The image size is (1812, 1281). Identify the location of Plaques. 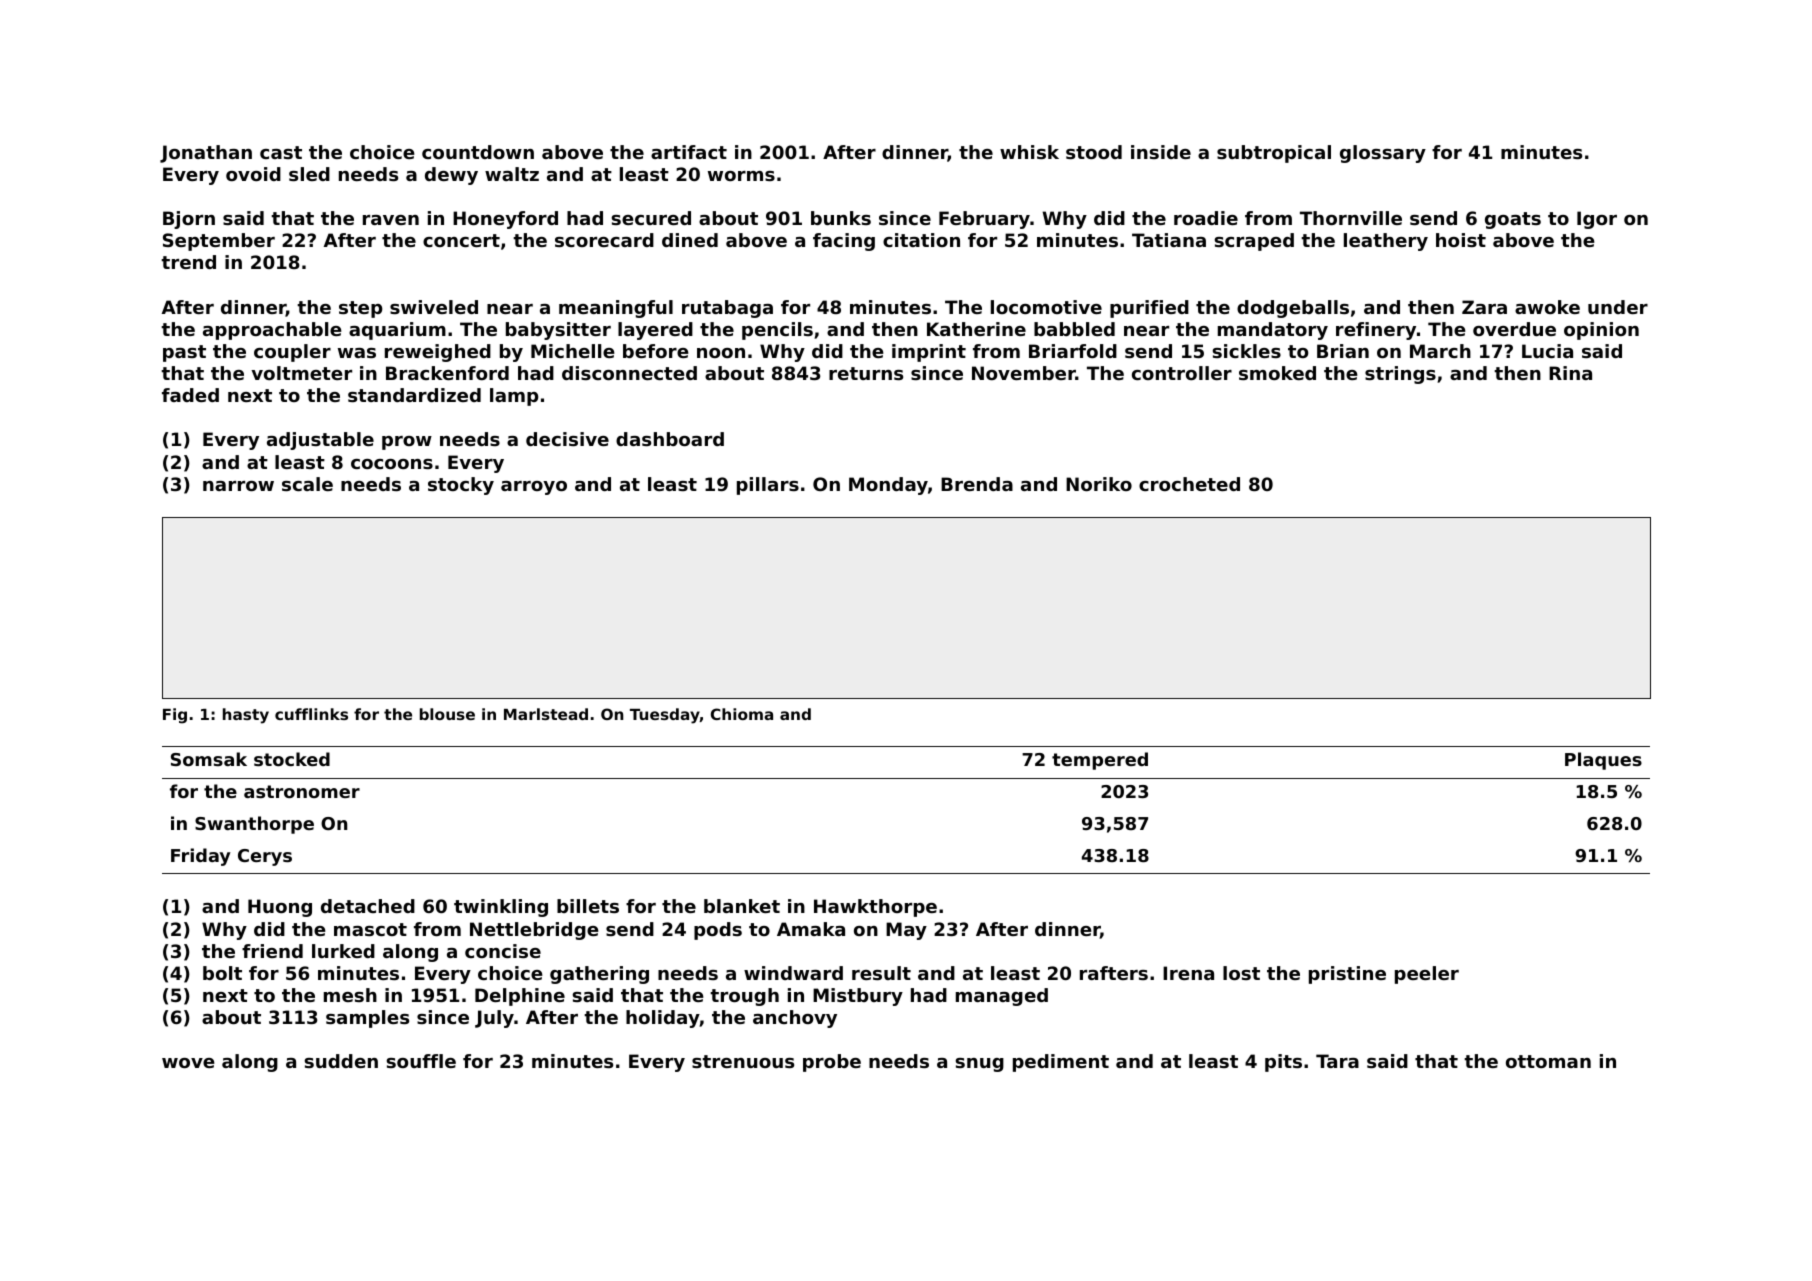
(1603, 761).
